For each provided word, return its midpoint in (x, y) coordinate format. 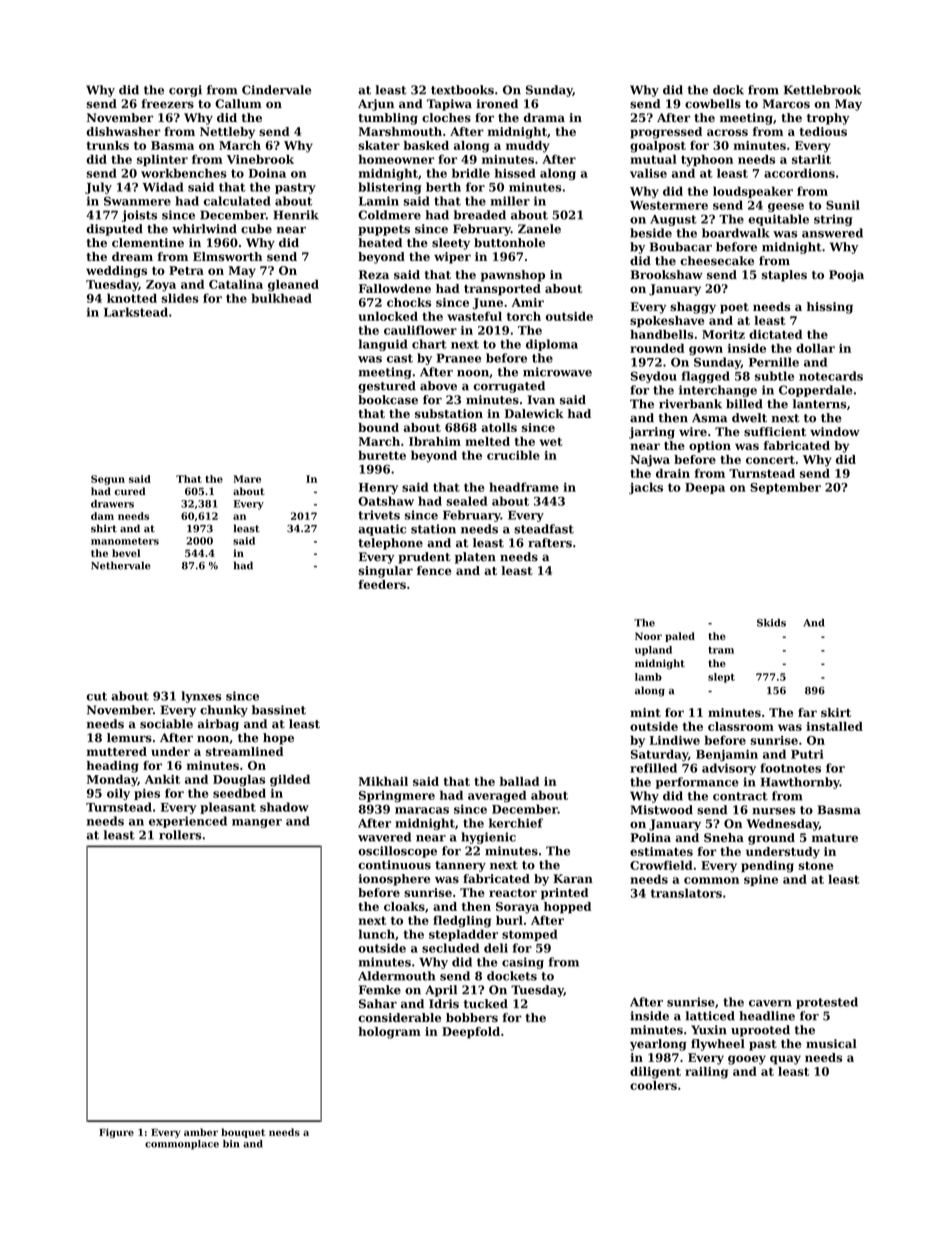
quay (785, 1060)
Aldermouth (397, 976)
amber (201, 1132)
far (807, 712)
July (98, 188)
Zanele (539, 229)
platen (475, 558)
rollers (180, 835)
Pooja (846, 276)
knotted (132, 298)
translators (686, 893)
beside (651, 233)
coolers (653, 1085)
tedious (823, 131)
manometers (125, 541)
